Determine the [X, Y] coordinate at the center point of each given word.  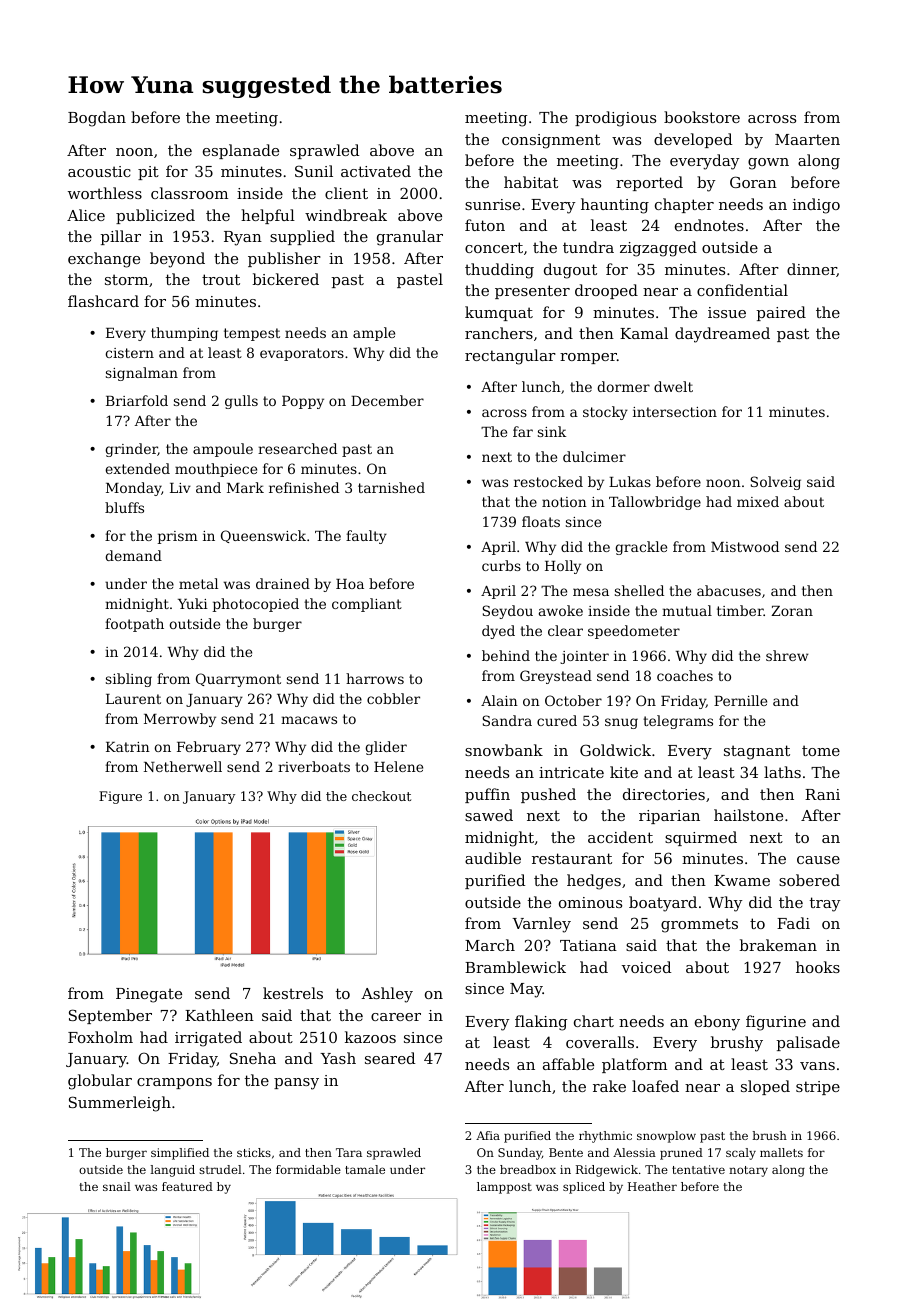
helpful [268, 216]
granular [410, 238]
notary [748, 1171]
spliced [584, 1188]
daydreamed [722, 335]
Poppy [303, 402]
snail [117, 1186]
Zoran [792, 611]
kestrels [293, 993]
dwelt [673, 386]
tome [821, 750]
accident [620, 837]
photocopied [256, 605]
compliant [367, 605]
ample [374, 334]
